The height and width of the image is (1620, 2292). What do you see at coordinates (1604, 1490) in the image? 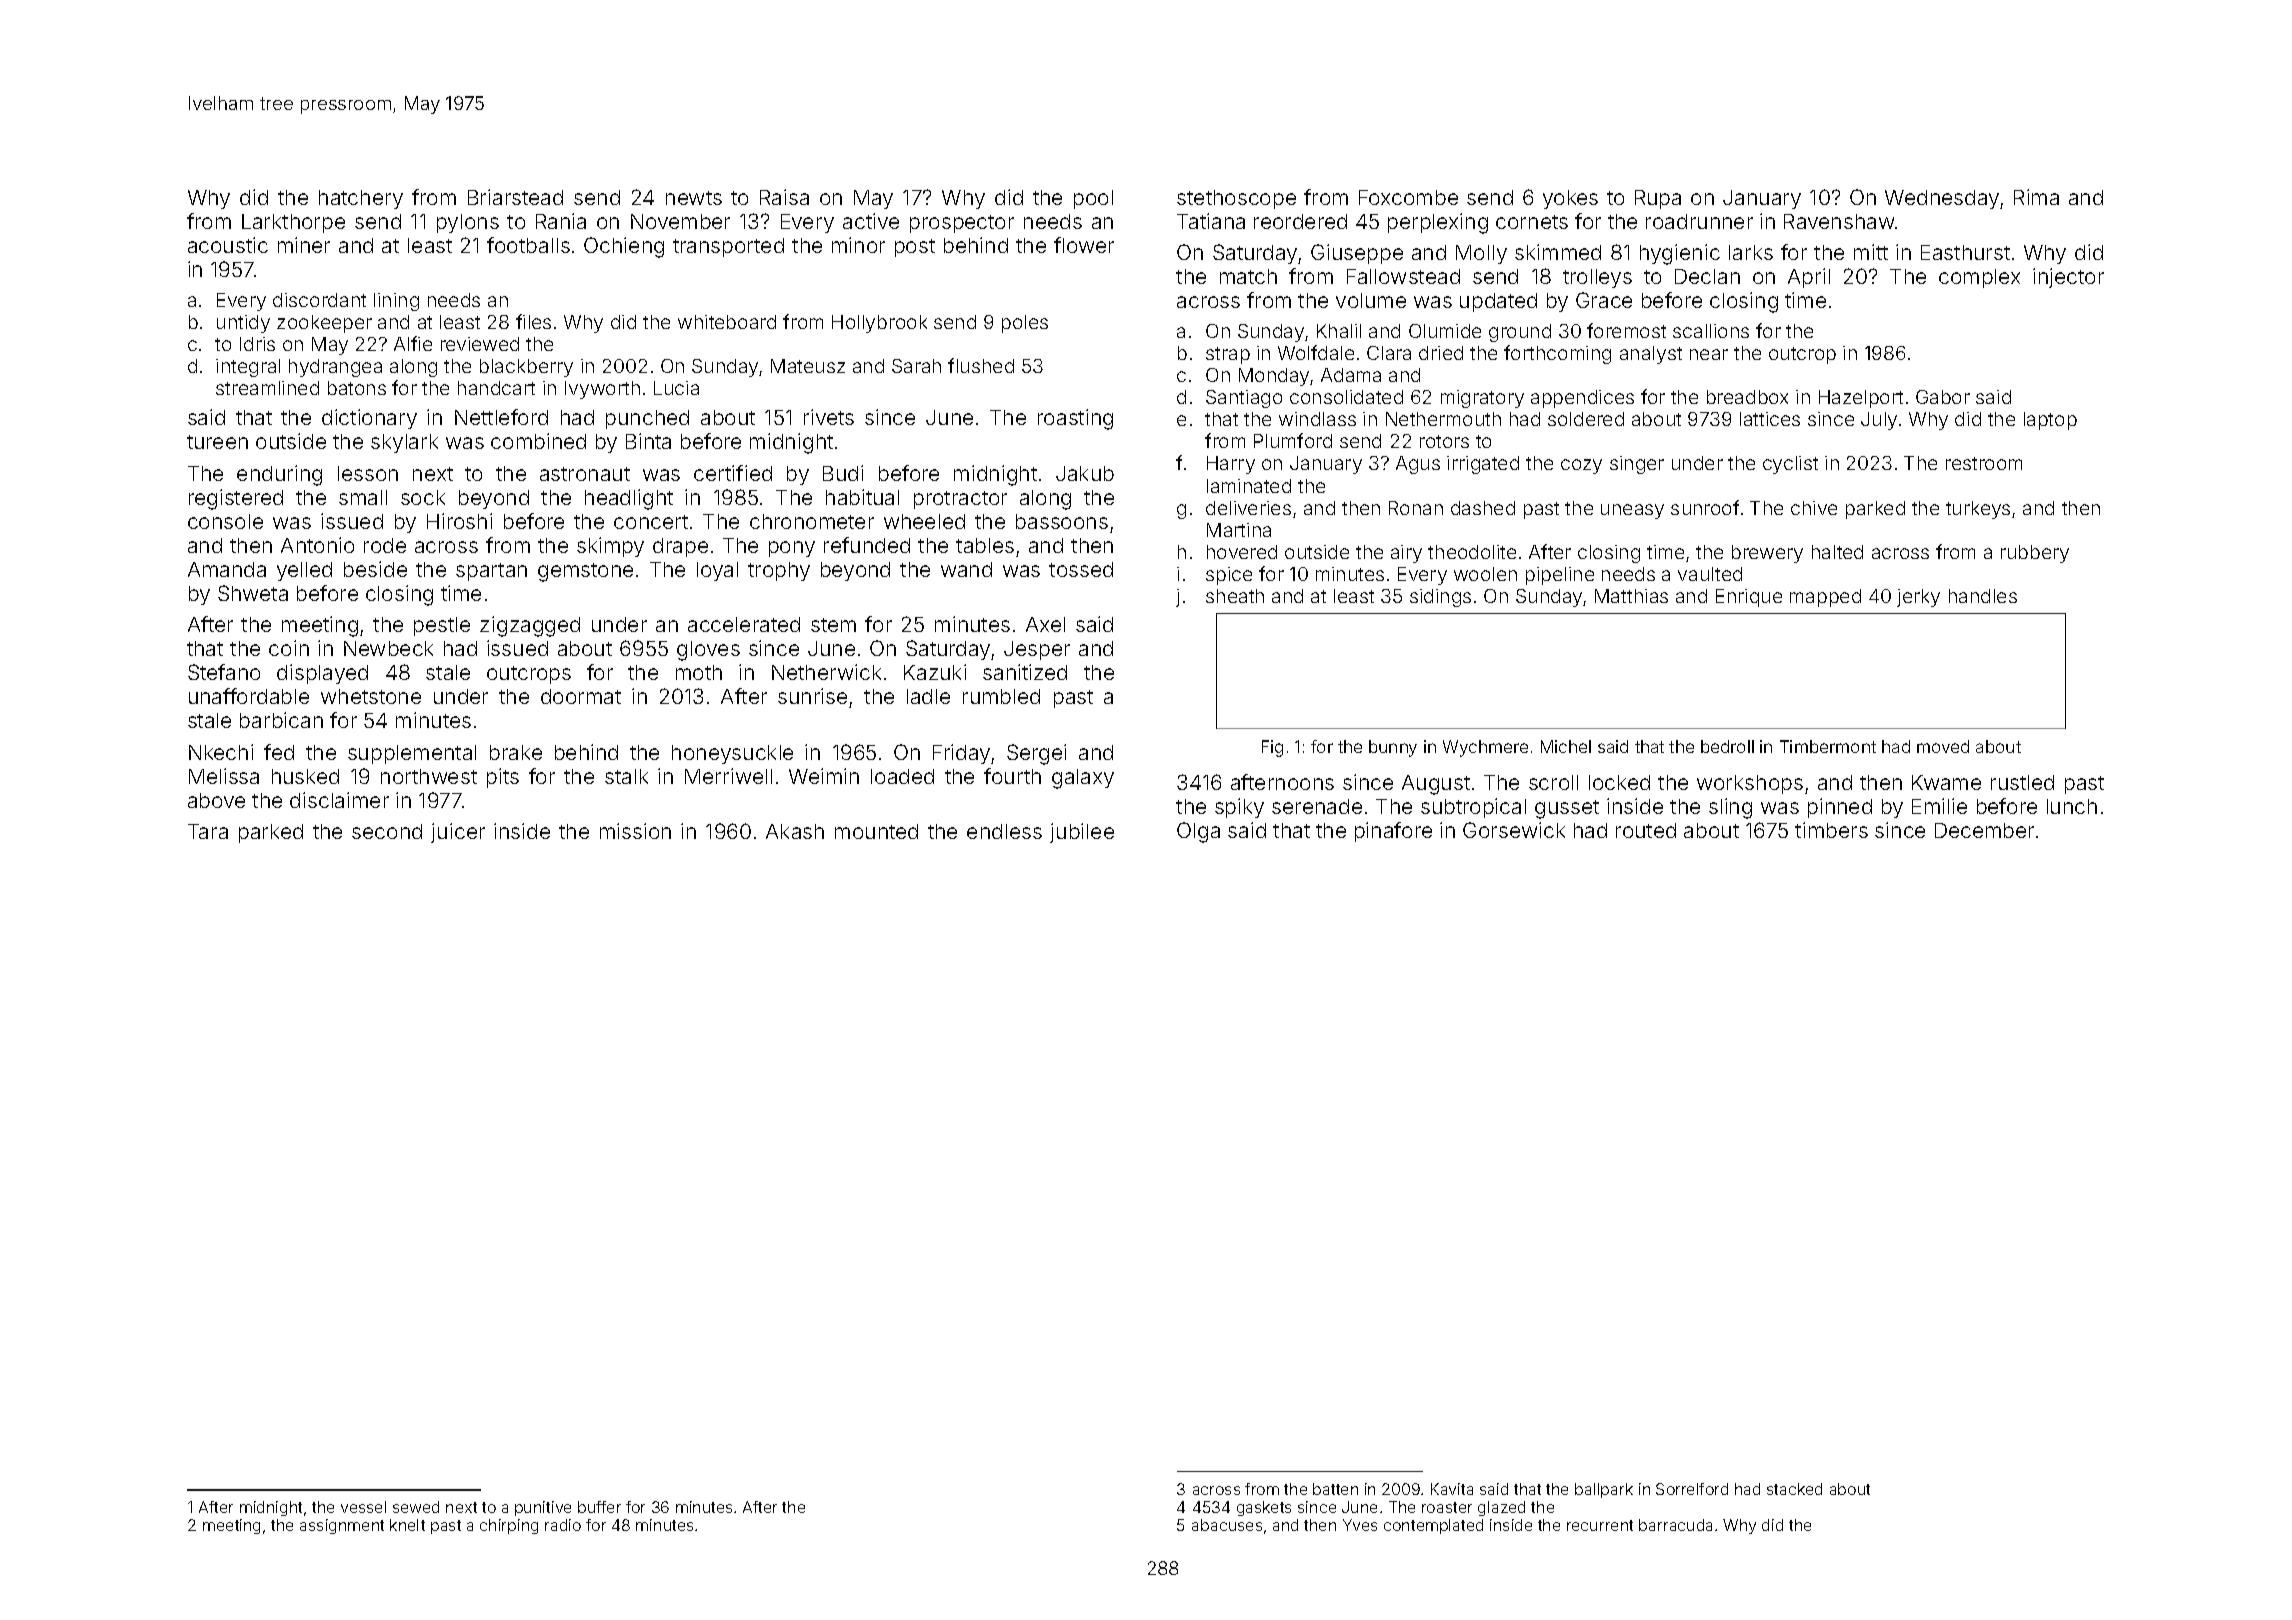
I see `ballpark` at bounding box center [1604, 1490].
